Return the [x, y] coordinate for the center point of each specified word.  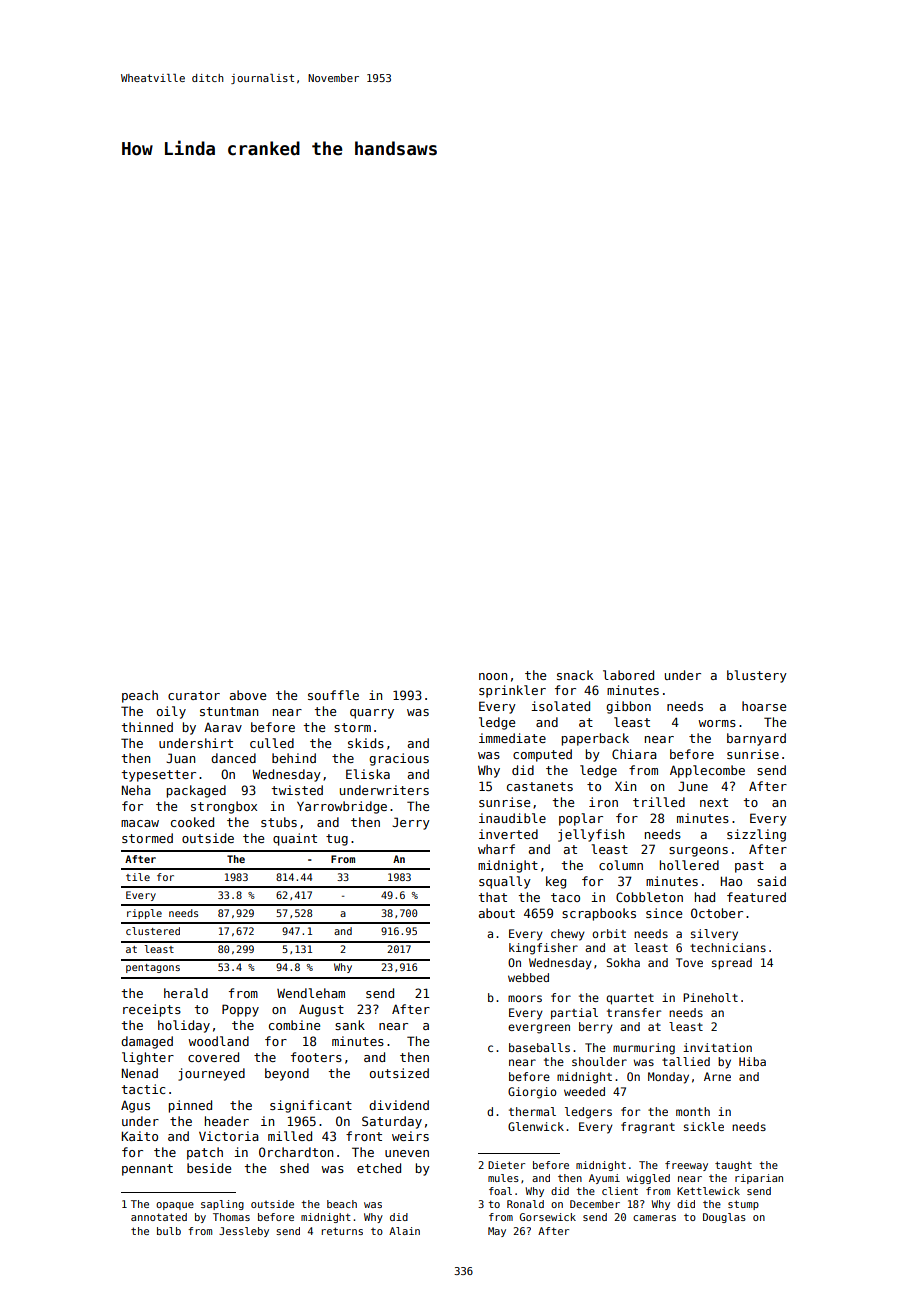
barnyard [756, 739]
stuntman [229, 711]
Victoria [229, 1136]
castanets [540, 786]
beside [209, 1168]
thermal [532, 1111]
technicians [728, 947]
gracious [399, 759]
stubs [279, 822]
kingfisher [543, 949]
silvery [714, 935]
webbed [528, 977]
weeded [584, 1091]
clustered [153, 931]
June [693, 786]
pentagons [153, 968]
